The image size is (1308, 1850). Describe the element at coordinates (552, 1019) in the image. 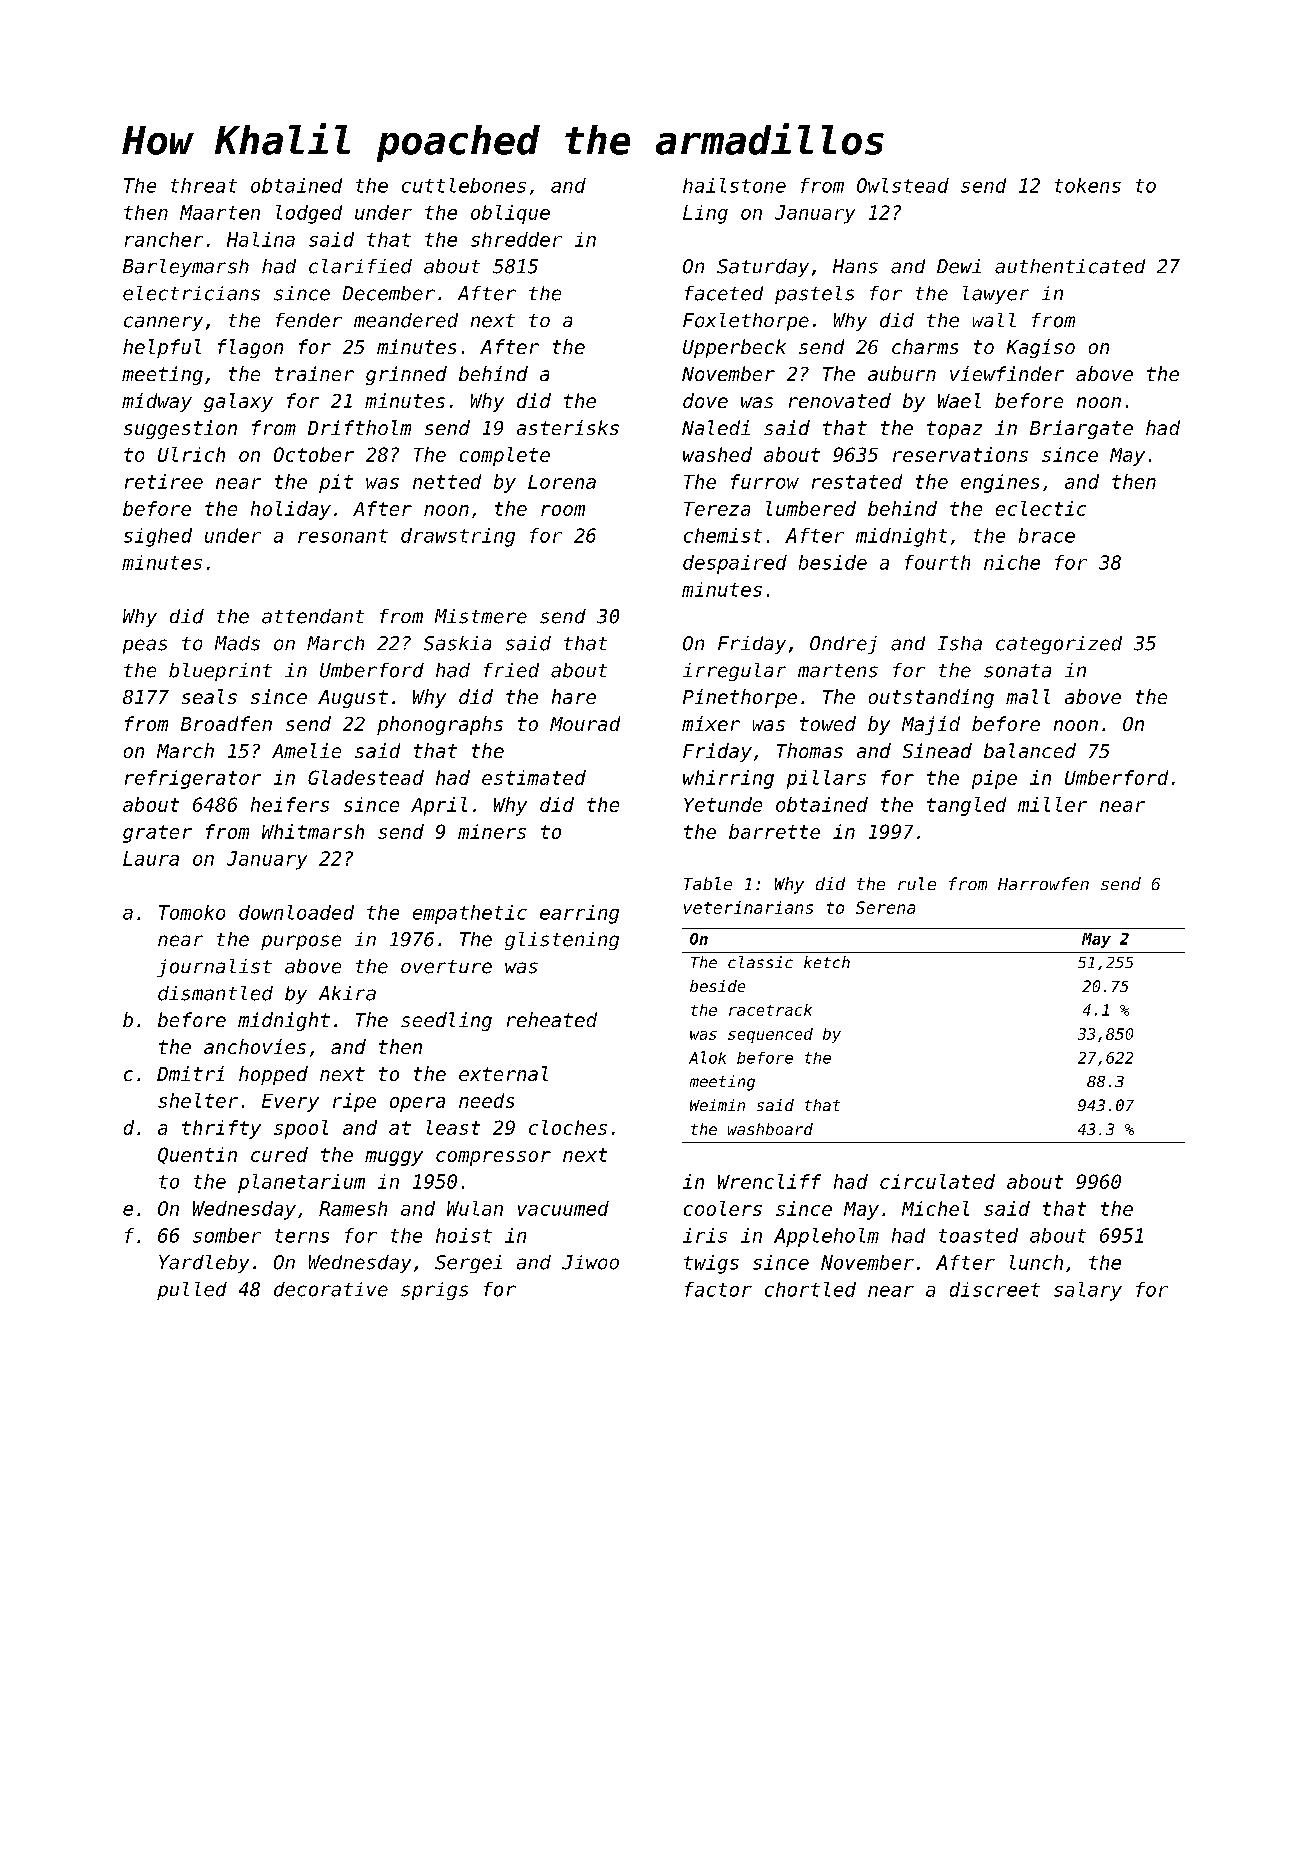

I see `reheated` at that location.
